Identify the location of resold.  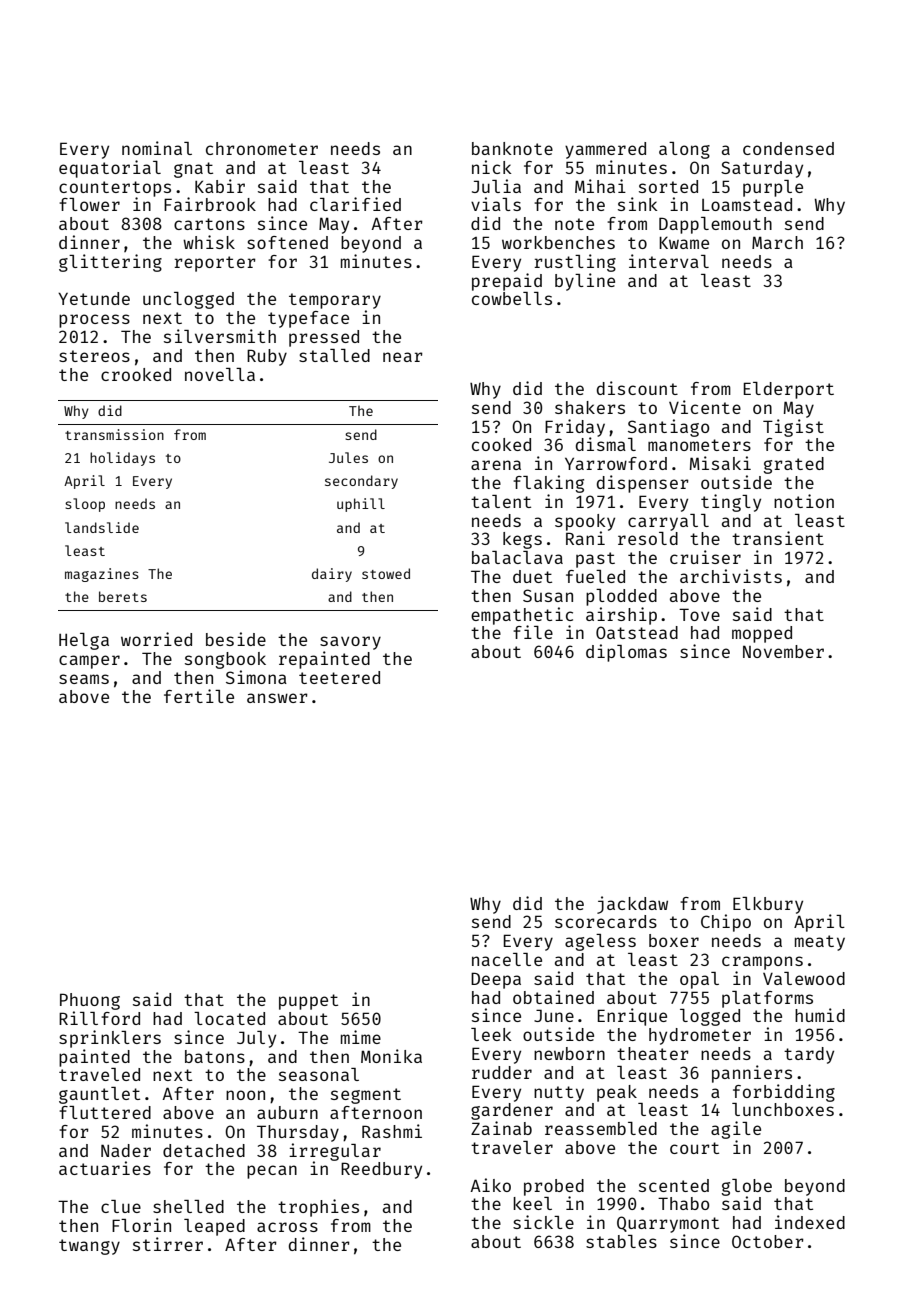
(648, 538).
